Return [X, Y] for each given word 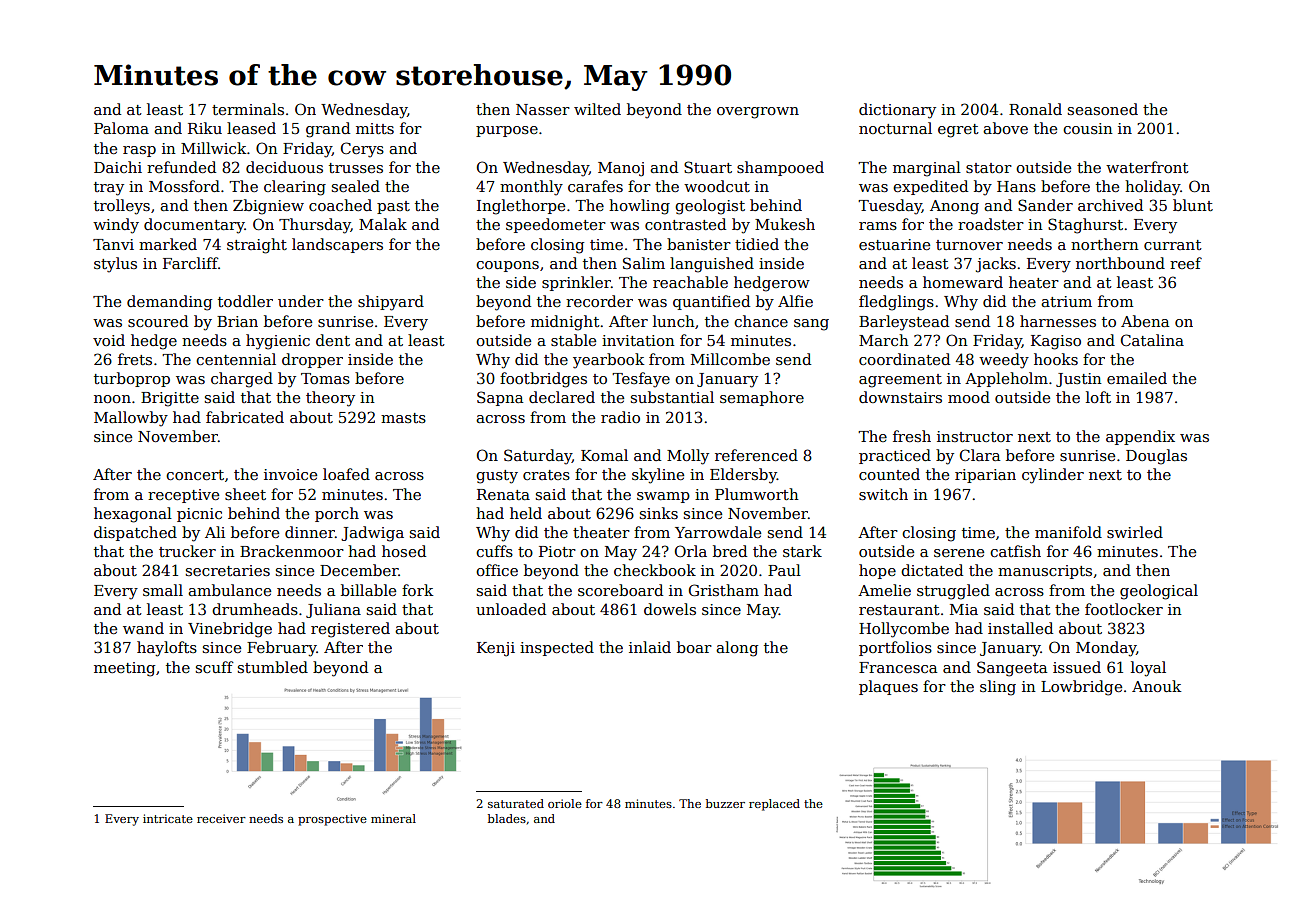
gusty [497, 477]
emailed [1137, 378]
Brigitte [170, 399]
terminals [248, 109]
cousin [1088, 128]
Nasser [543, 109]
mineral [393, 818]
